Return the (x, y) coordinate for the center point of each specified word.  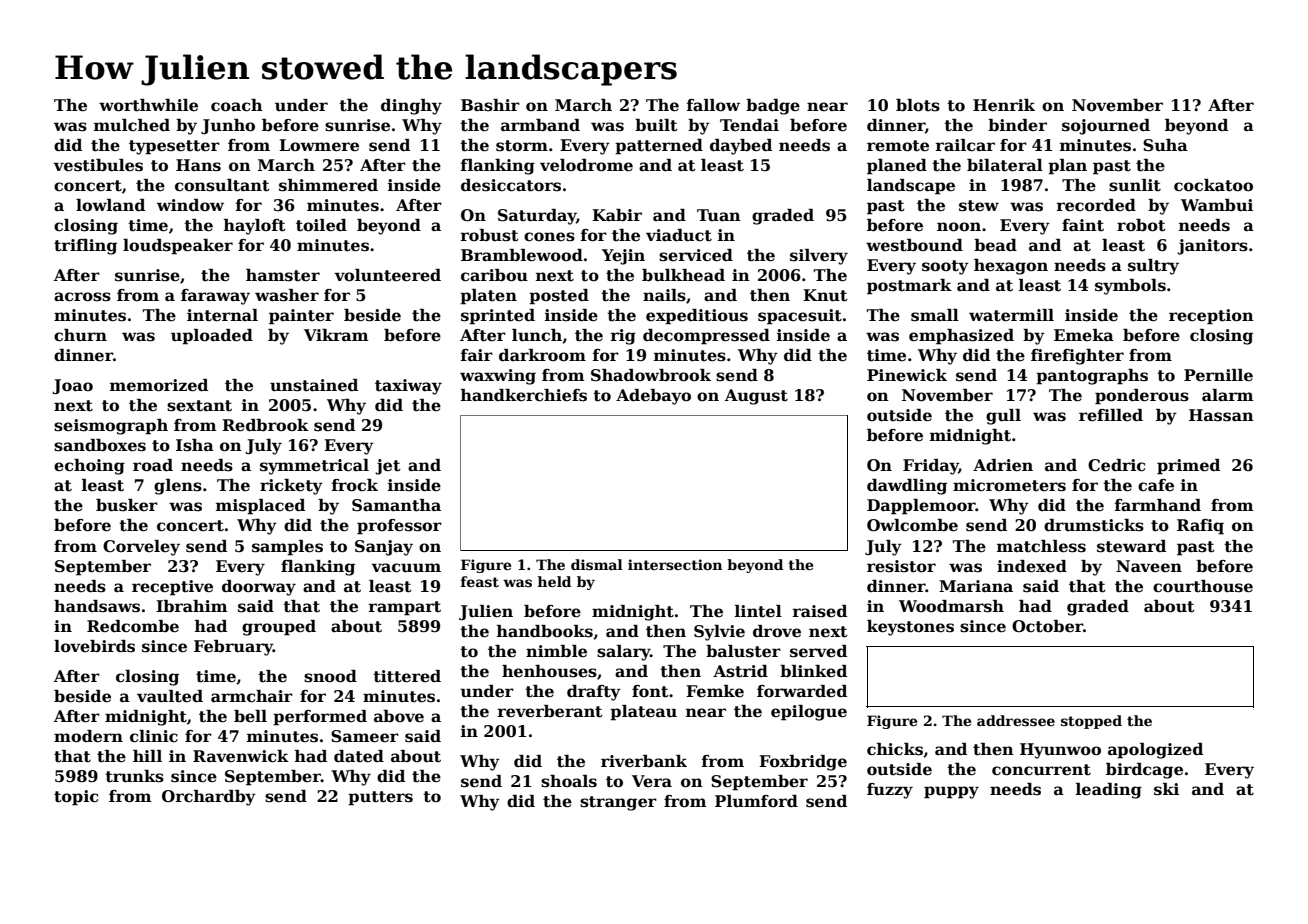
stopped (1091, 722)
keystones (910, 628)
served (818, 651)
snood (330, 676)
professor (399, 527)
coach (237, 105)
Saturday (537, 217)
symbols (1130, 287)
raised (820, 611)
